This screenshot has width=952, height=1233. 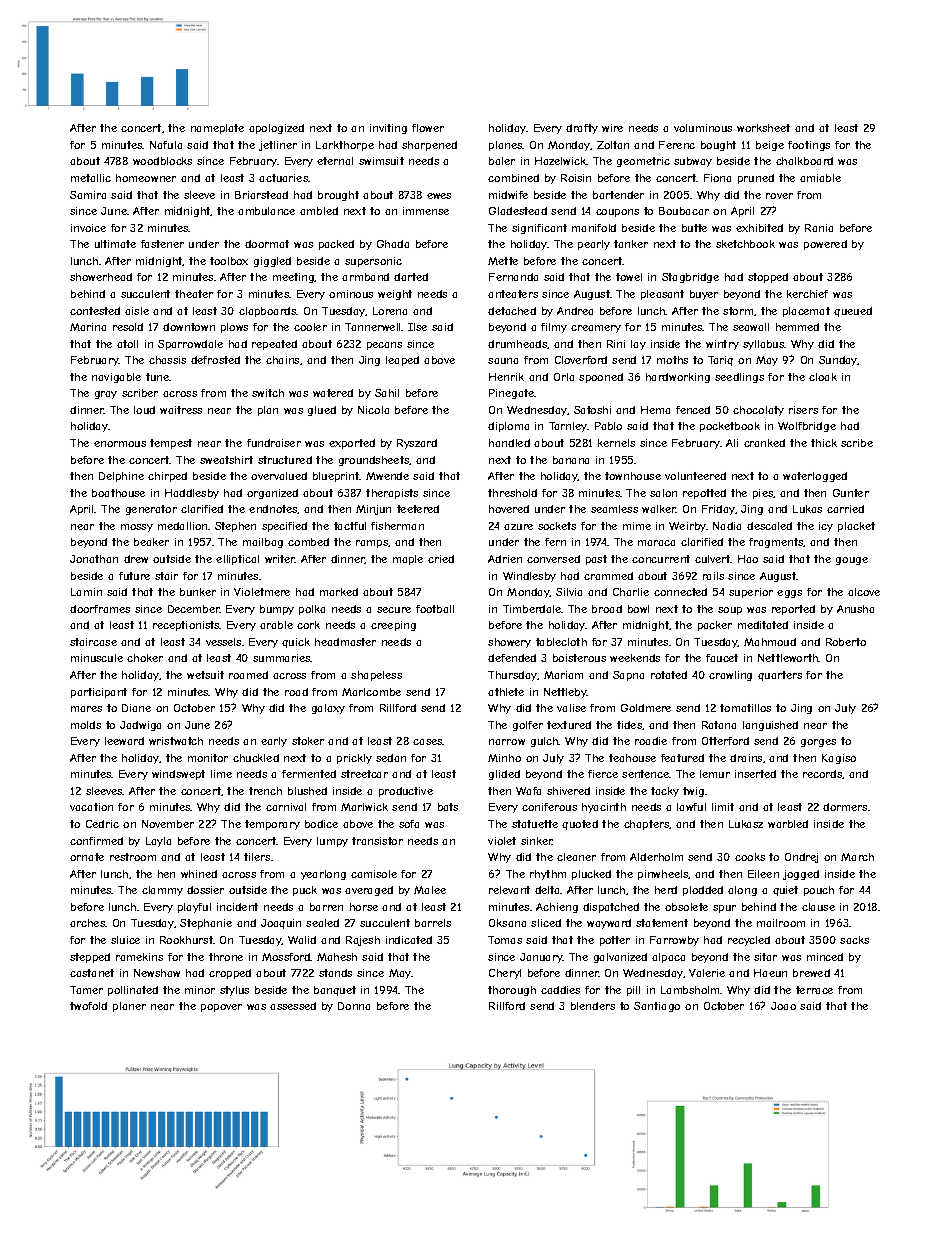 I want to click on Tarnley, so click(x=568, y=427).
